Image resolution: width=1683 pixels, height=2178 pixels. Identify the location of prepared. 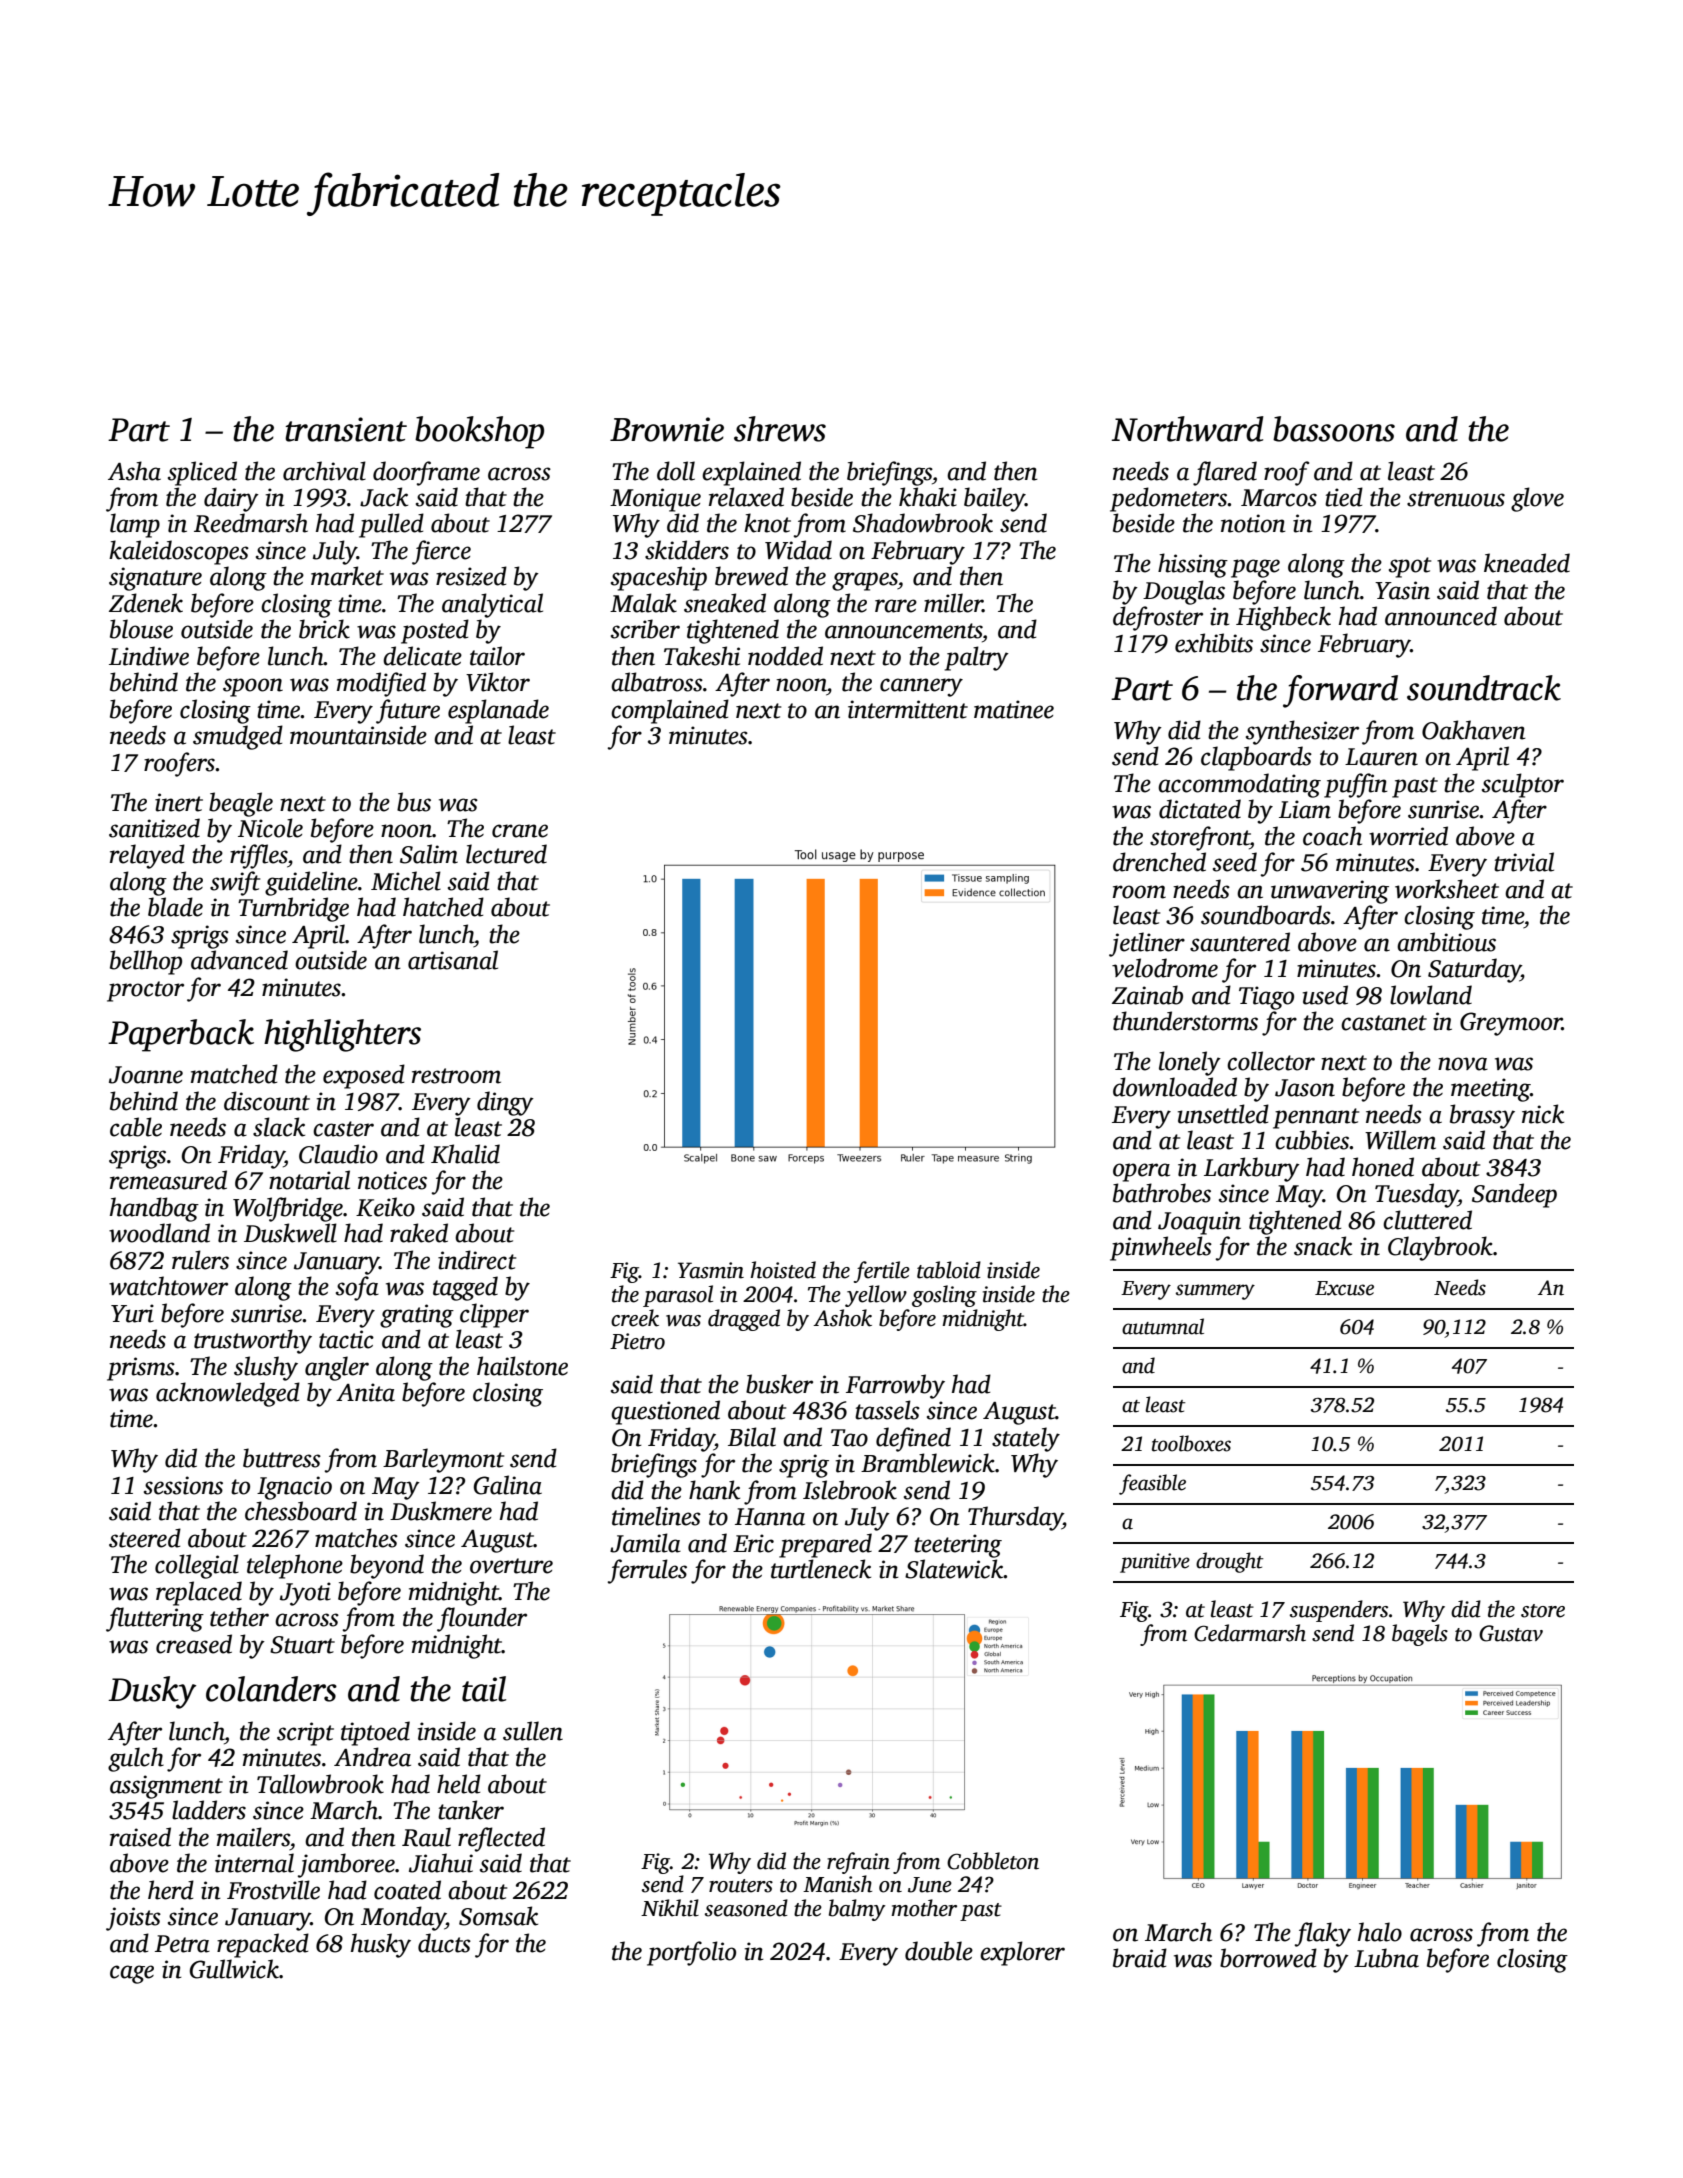
(825, 1545).
